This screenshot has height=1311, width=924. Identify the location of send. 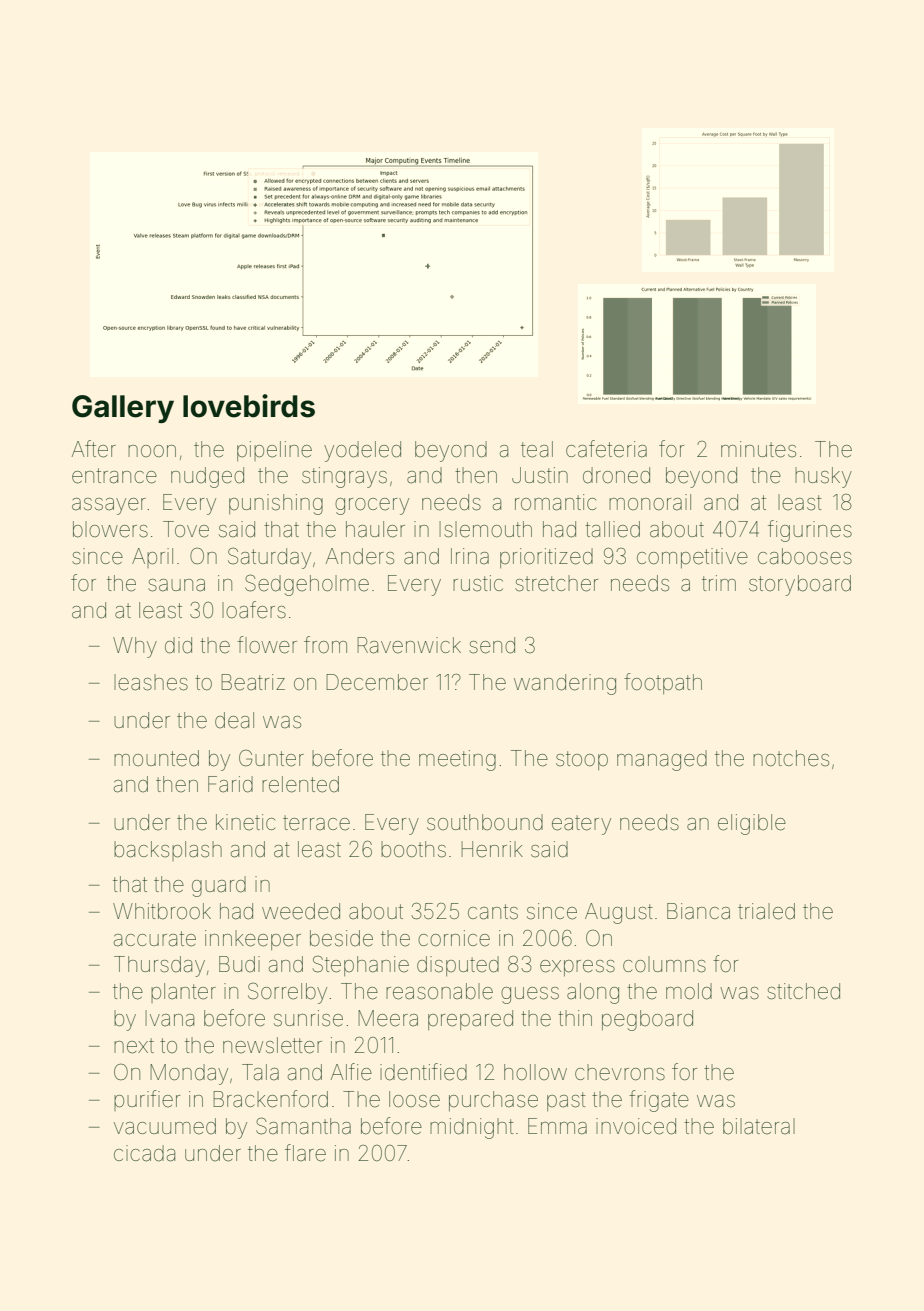
(492, 645).
